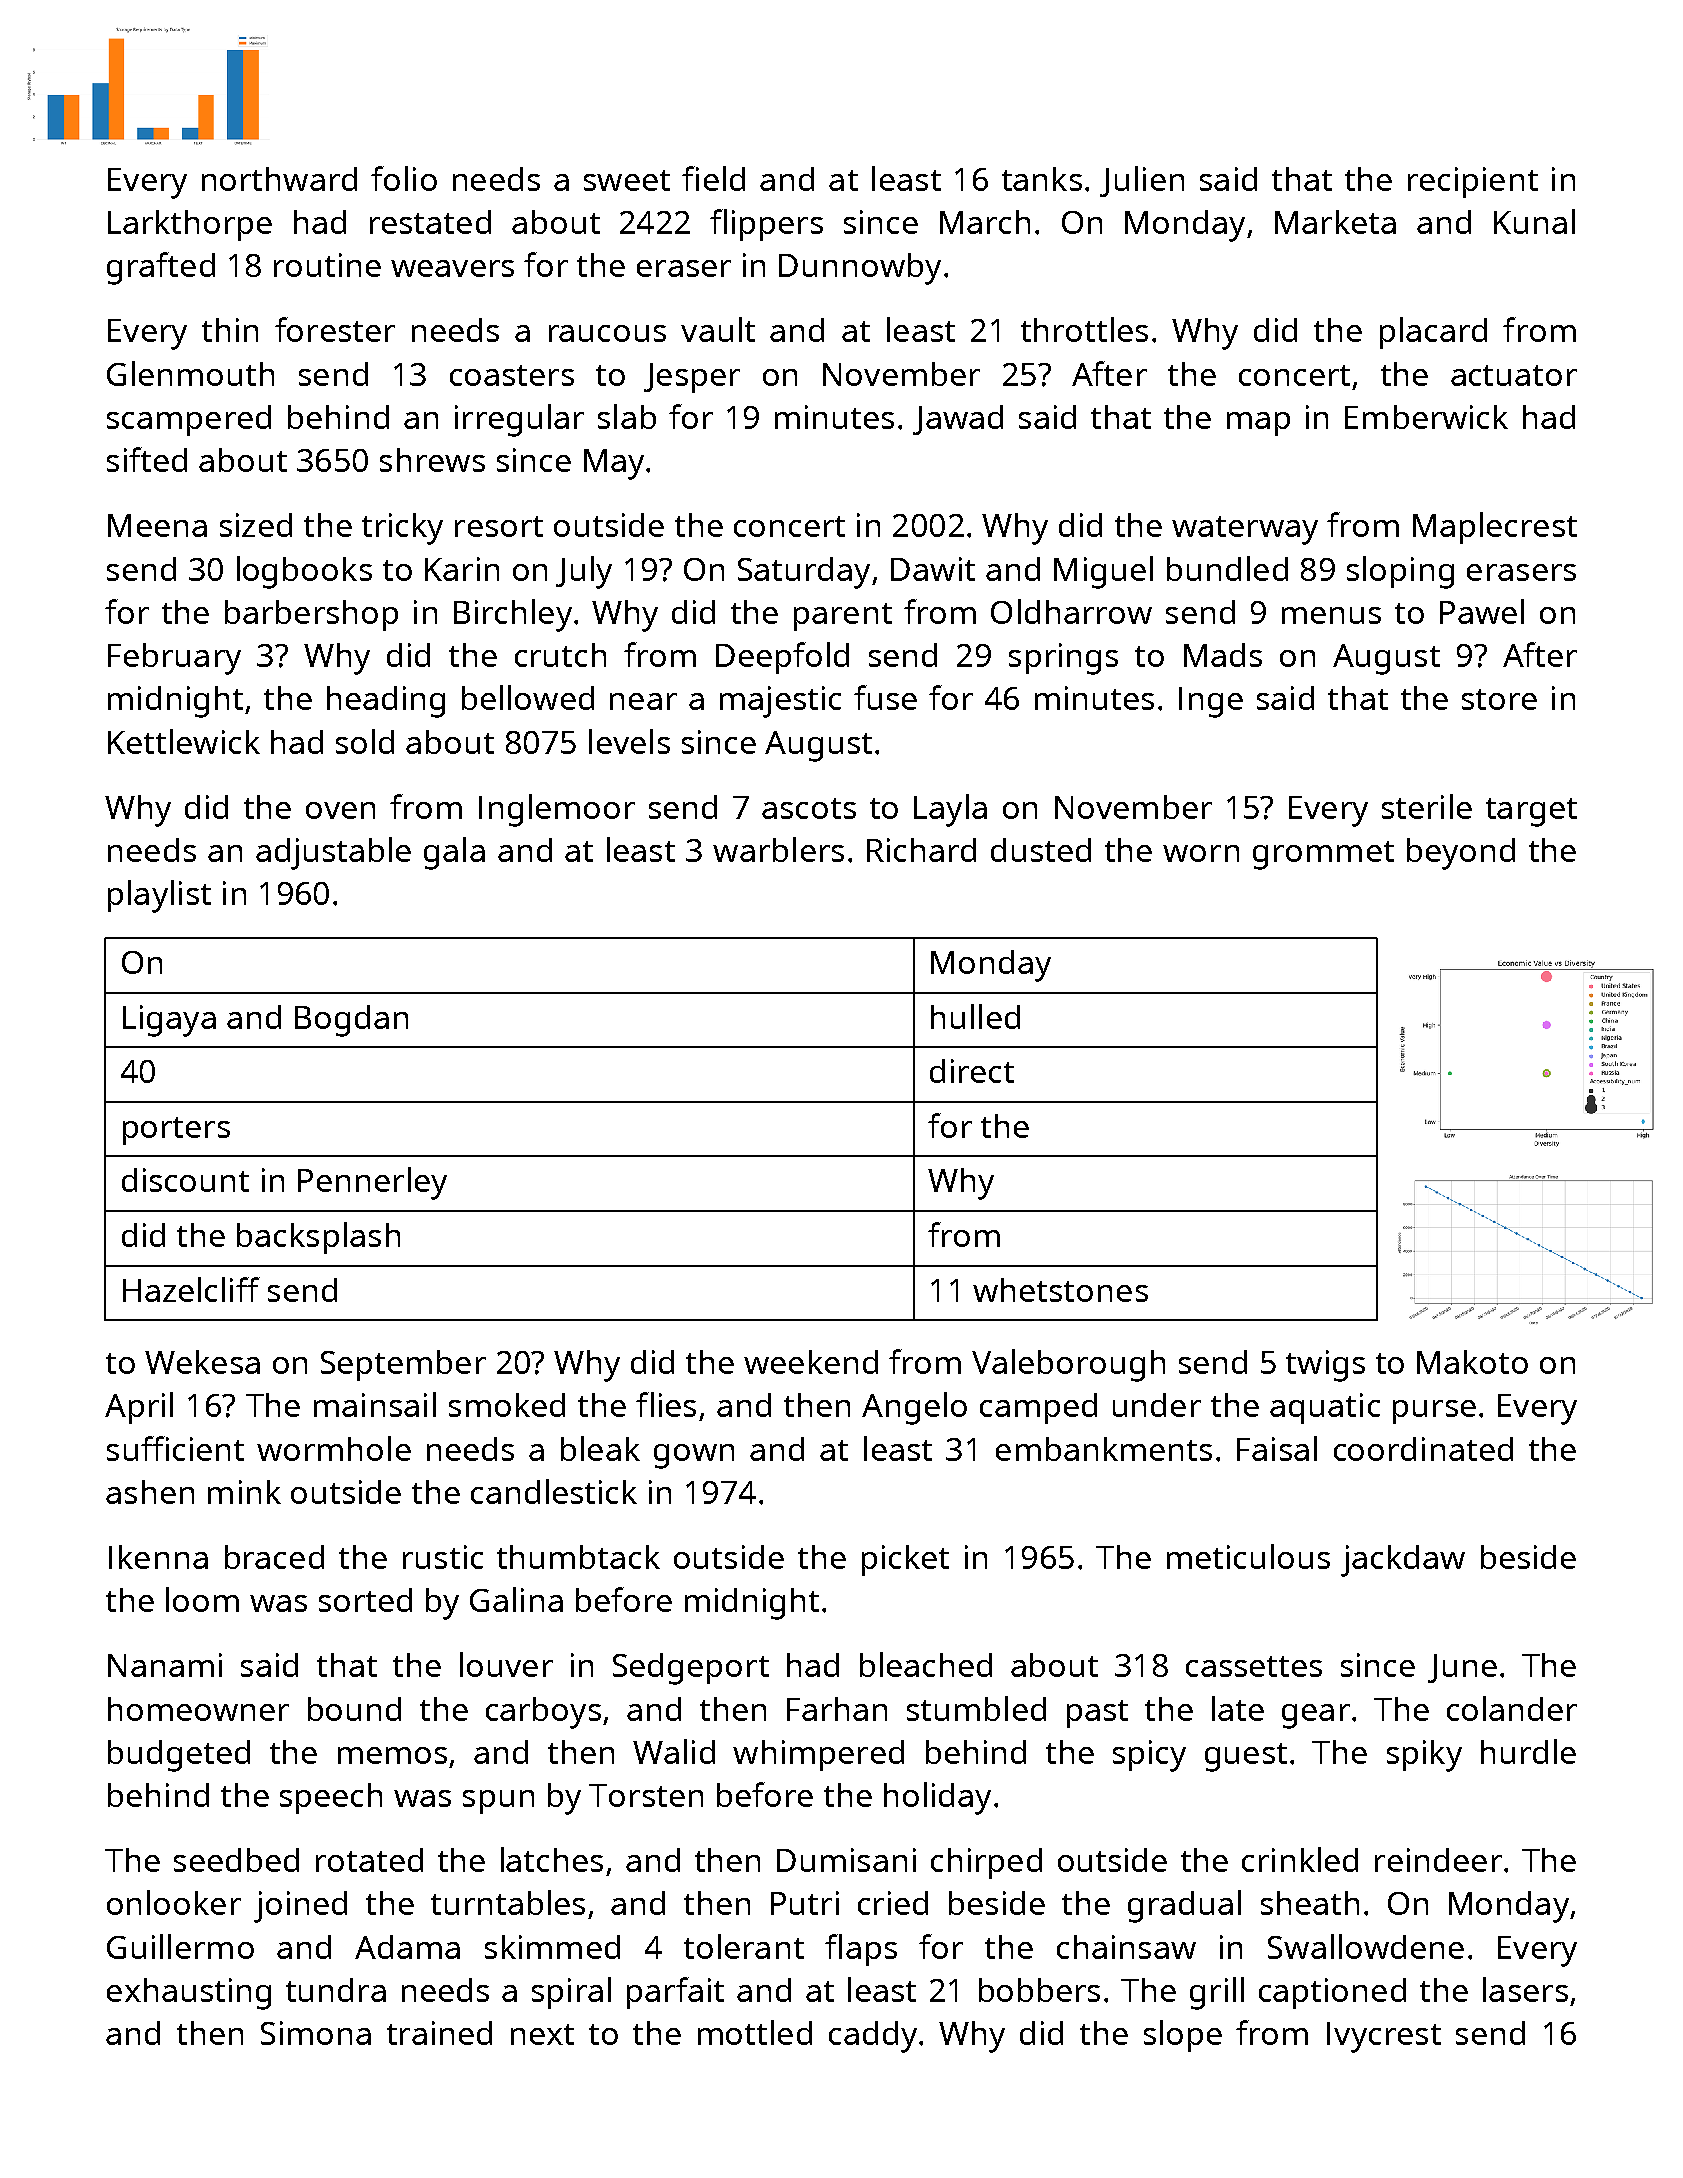 This page has height=2178, width=1683. What do you see at coordinates (811, 1362) in the page?
I see `weekend` at bounding box center [811, 1362].
